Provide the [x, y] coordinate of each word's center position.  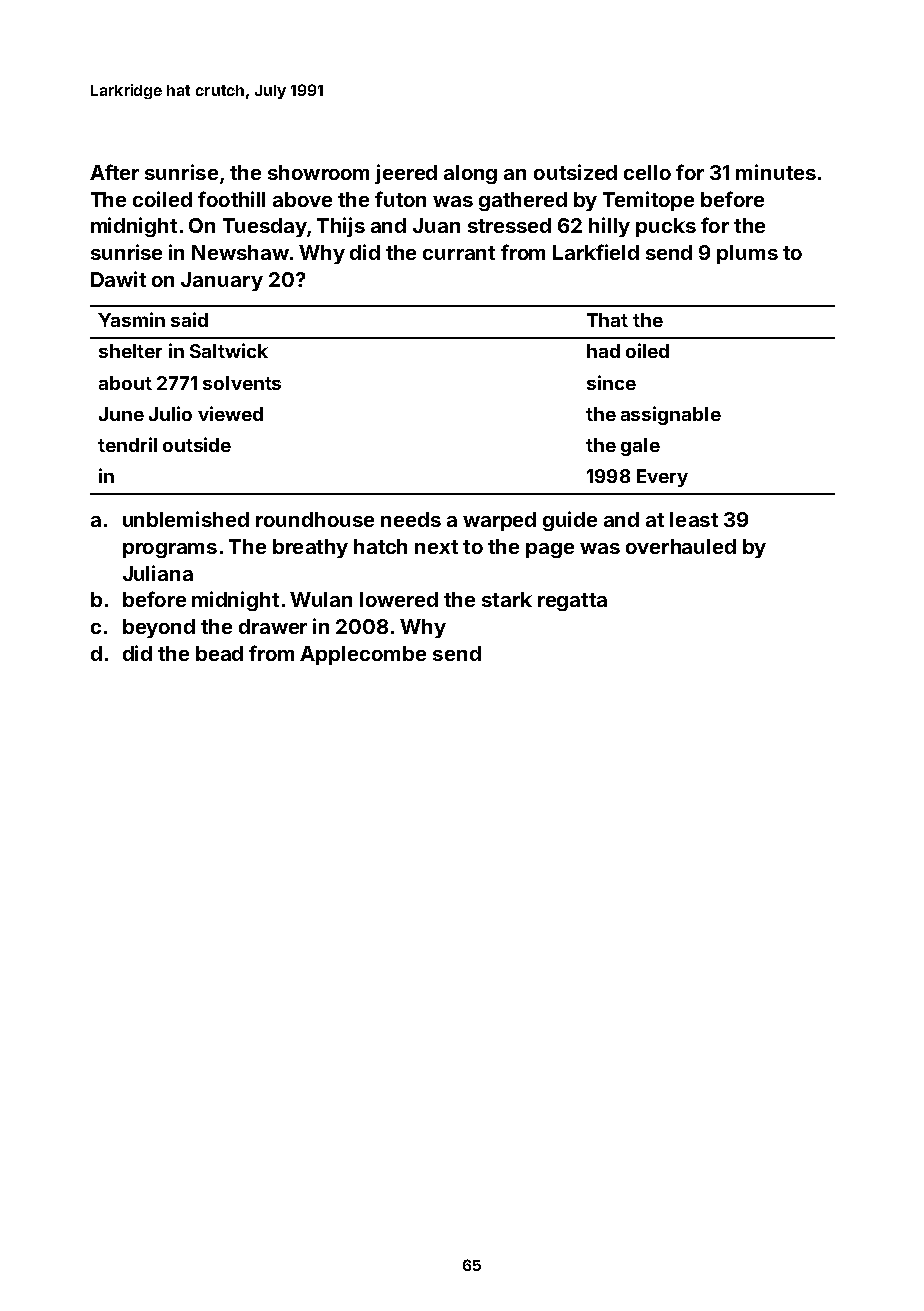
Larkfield [596, 252]
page [550, 550]
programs [170, 550]
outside [197, 444]
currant [459, 253]
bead [219, 653]
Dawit [118, 279]
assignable [671, 415]
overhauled [681, 546]
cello [647, 172]
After [114, 172]
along [470, 174]
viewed [230, 413]
